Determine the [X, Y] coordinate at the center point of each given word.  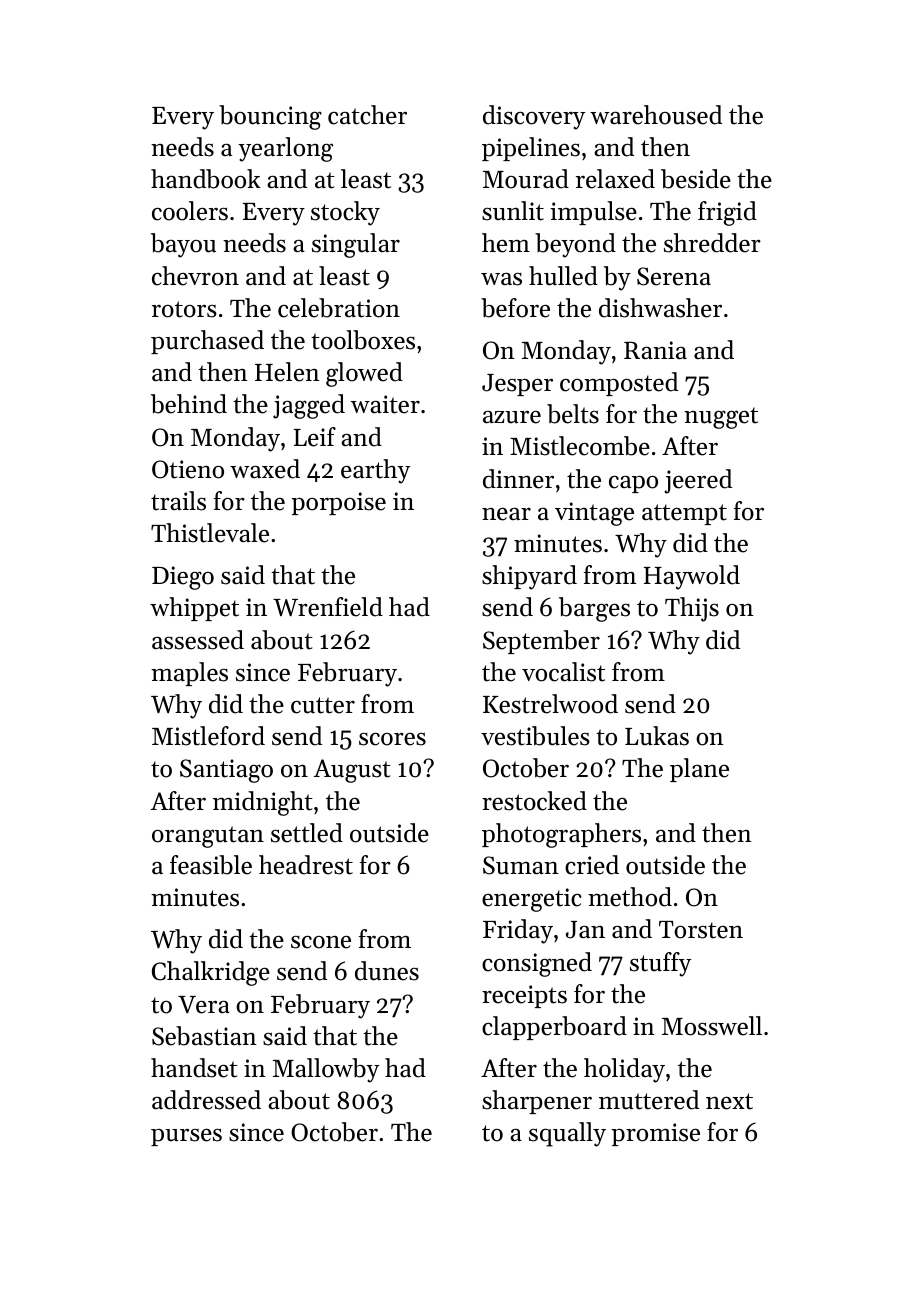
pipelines [531, 149]
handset [194, 1068]
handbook [206, 179]
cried [592, 865]
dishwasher [660, 308]
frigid [727, 213]
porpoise [338, 503]
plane [699, 770]
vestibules [535, 736]
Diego [183, 578]
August [352, 771]
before [515, 308]
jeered [698, 481]
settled [307, 833]
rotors [184, 309]
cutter [323, 705]
